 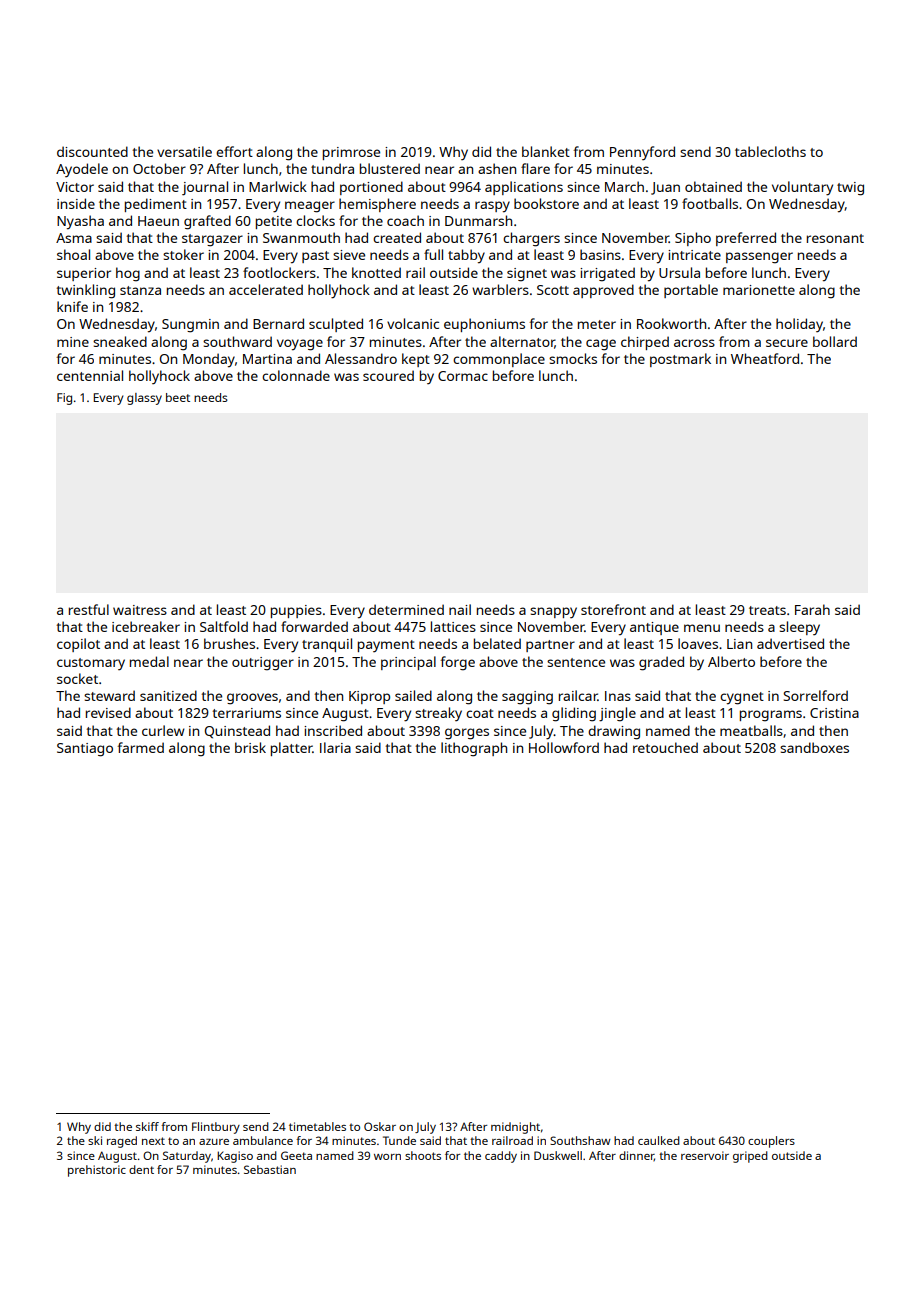 I want to click on couplers, so click(x=771, y=1142).
